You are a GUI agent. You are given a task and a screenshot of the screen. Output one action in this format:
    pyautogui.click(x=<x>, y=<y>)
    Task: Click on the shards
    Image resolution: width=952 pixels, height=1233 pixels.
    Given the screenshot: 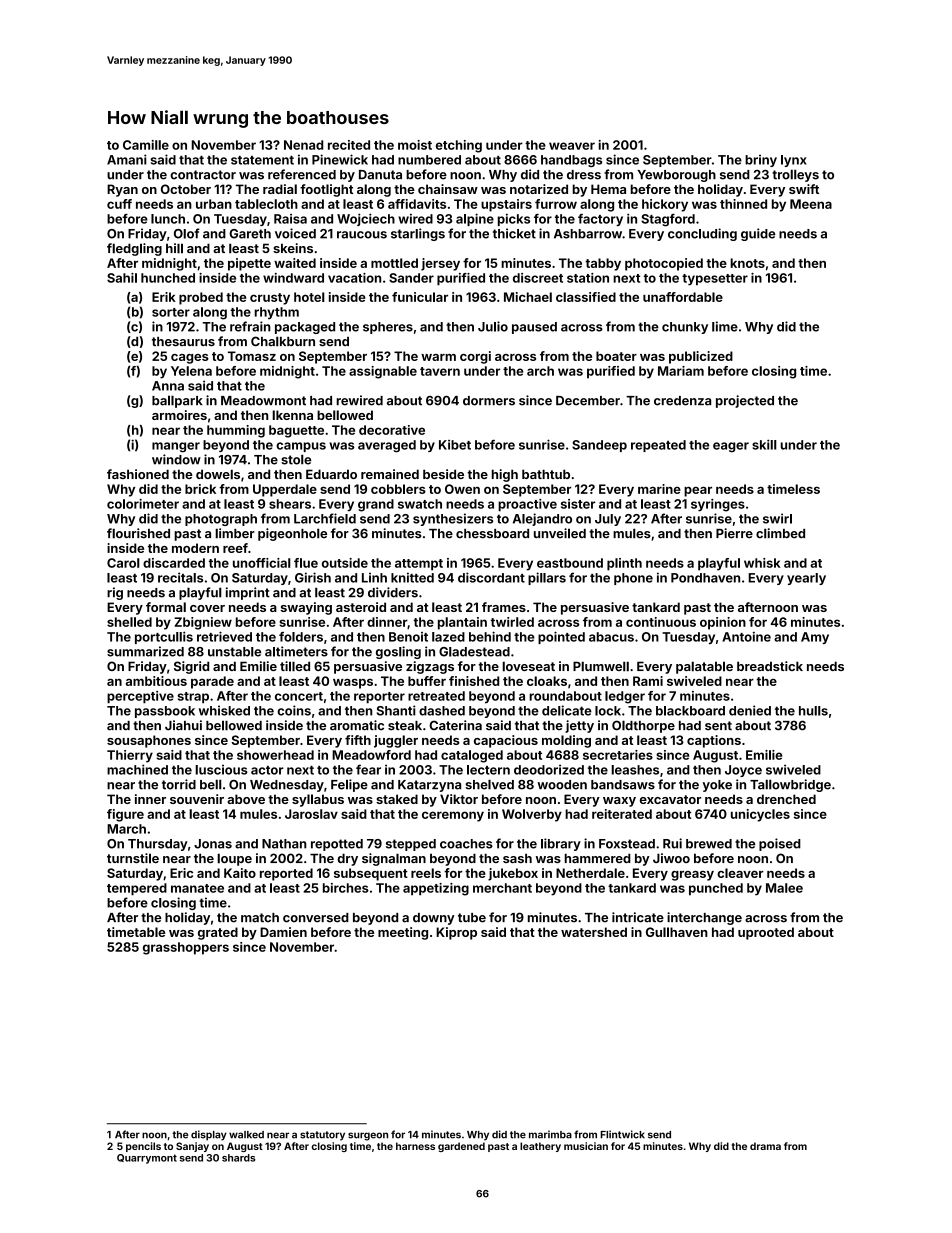 What is the action you would take?
    pyautogui.click(x=239, y=1158)
